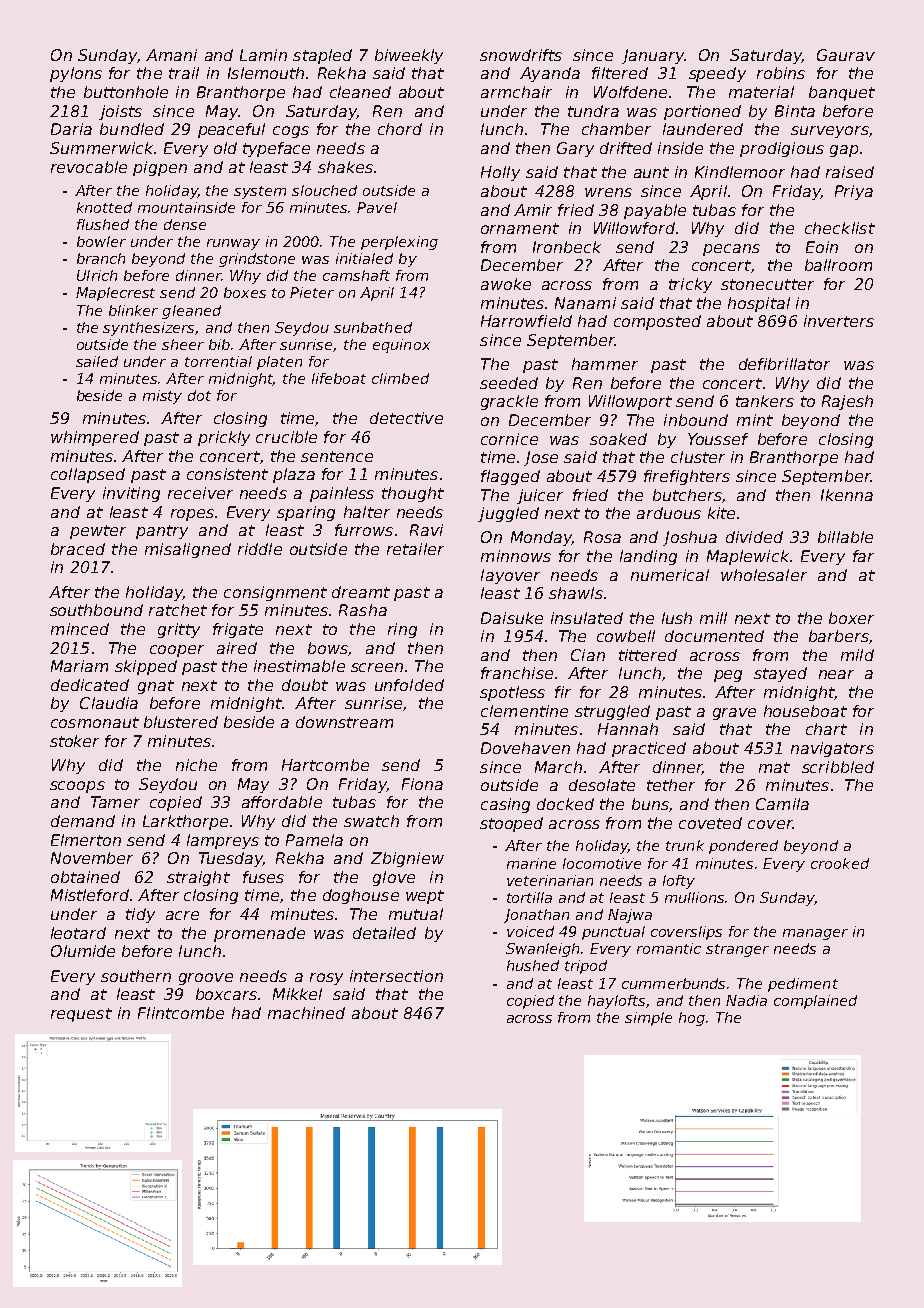 This screenshot has height=1308, width=924. I want to click on pylons, so click(76, 74).
